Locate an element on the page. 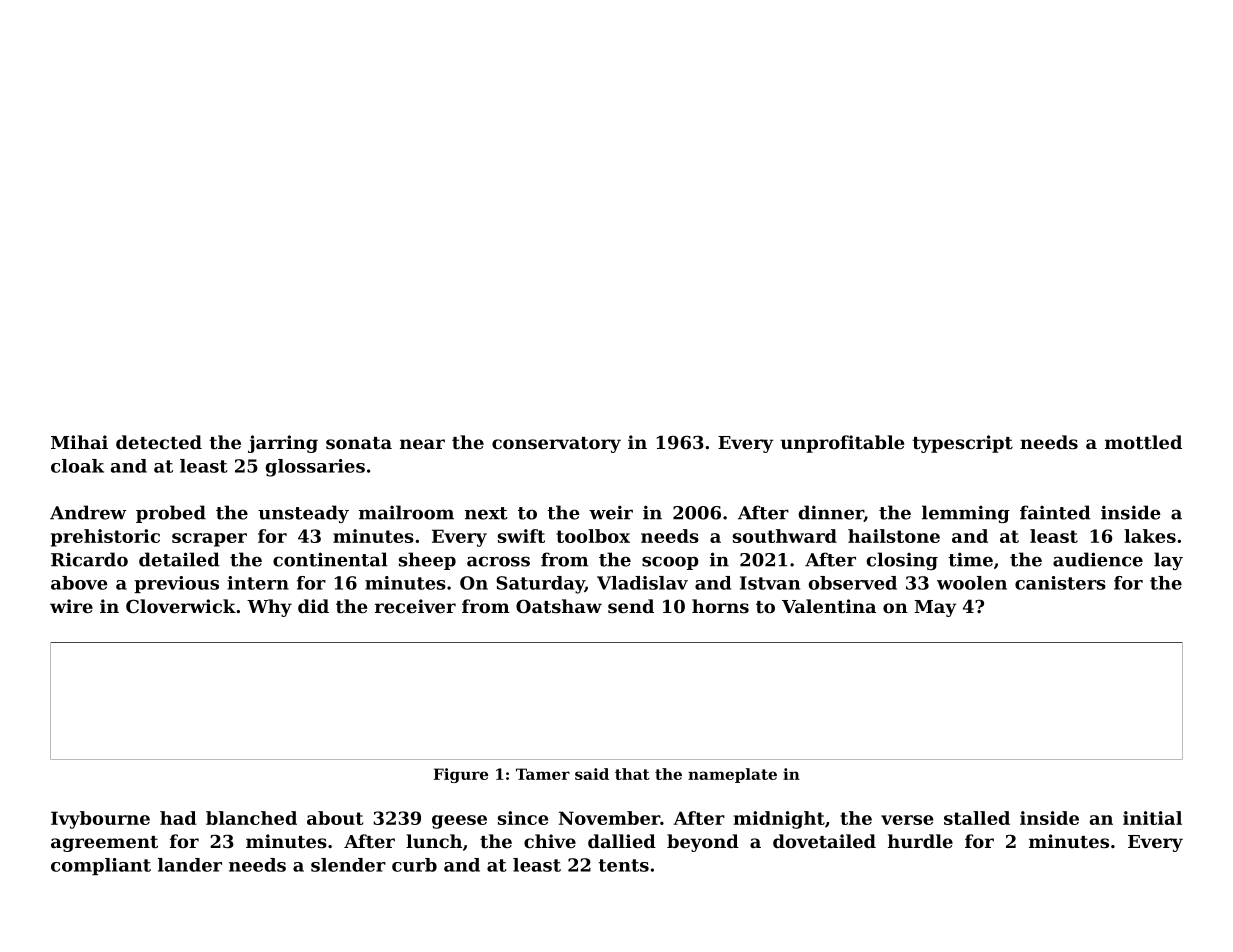  wire is located at coordinates (71, 606).
